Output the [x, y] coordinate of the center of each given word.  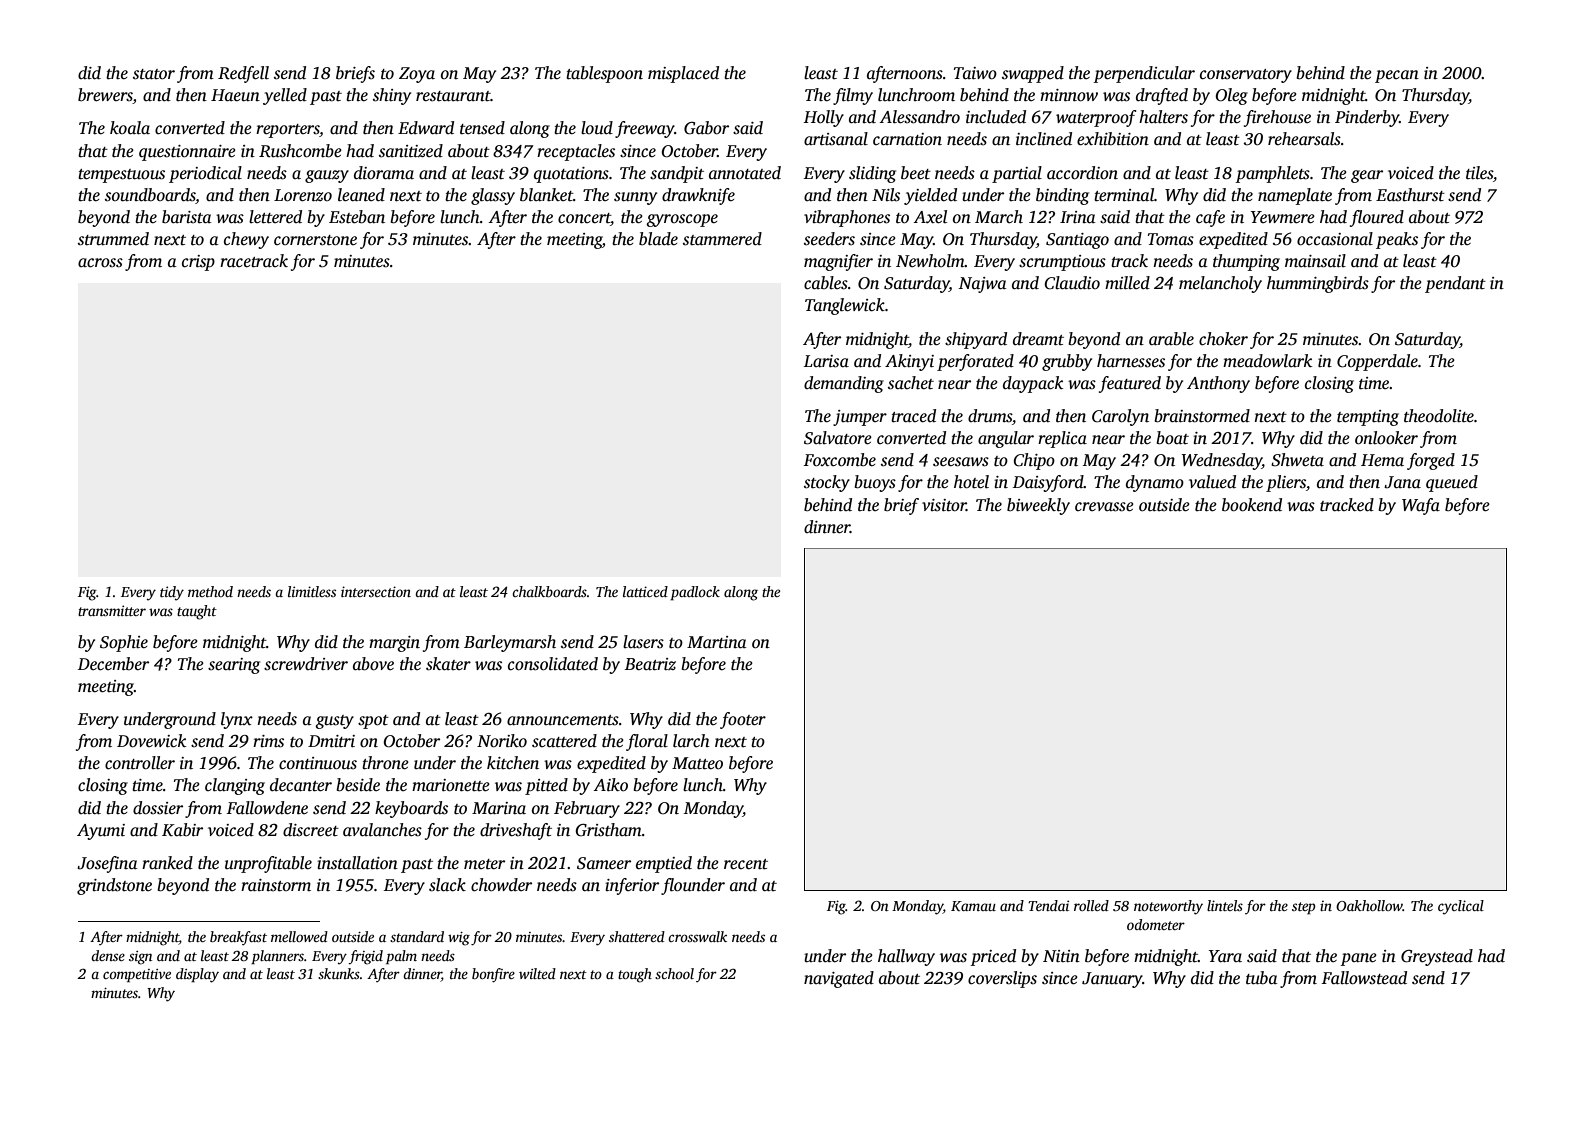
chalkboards [549, 591]
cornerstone [315, 240]
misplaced [683, 74]
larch [691, 741]
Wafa [1421, 506]
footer [743, 720]
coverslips [1002, 979]
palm [401, 957]
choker [1223, 339]
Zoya [417, 75]
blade [658, 238]
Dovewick [151, 741]
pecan [1397, 76]
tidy [172, 593]
